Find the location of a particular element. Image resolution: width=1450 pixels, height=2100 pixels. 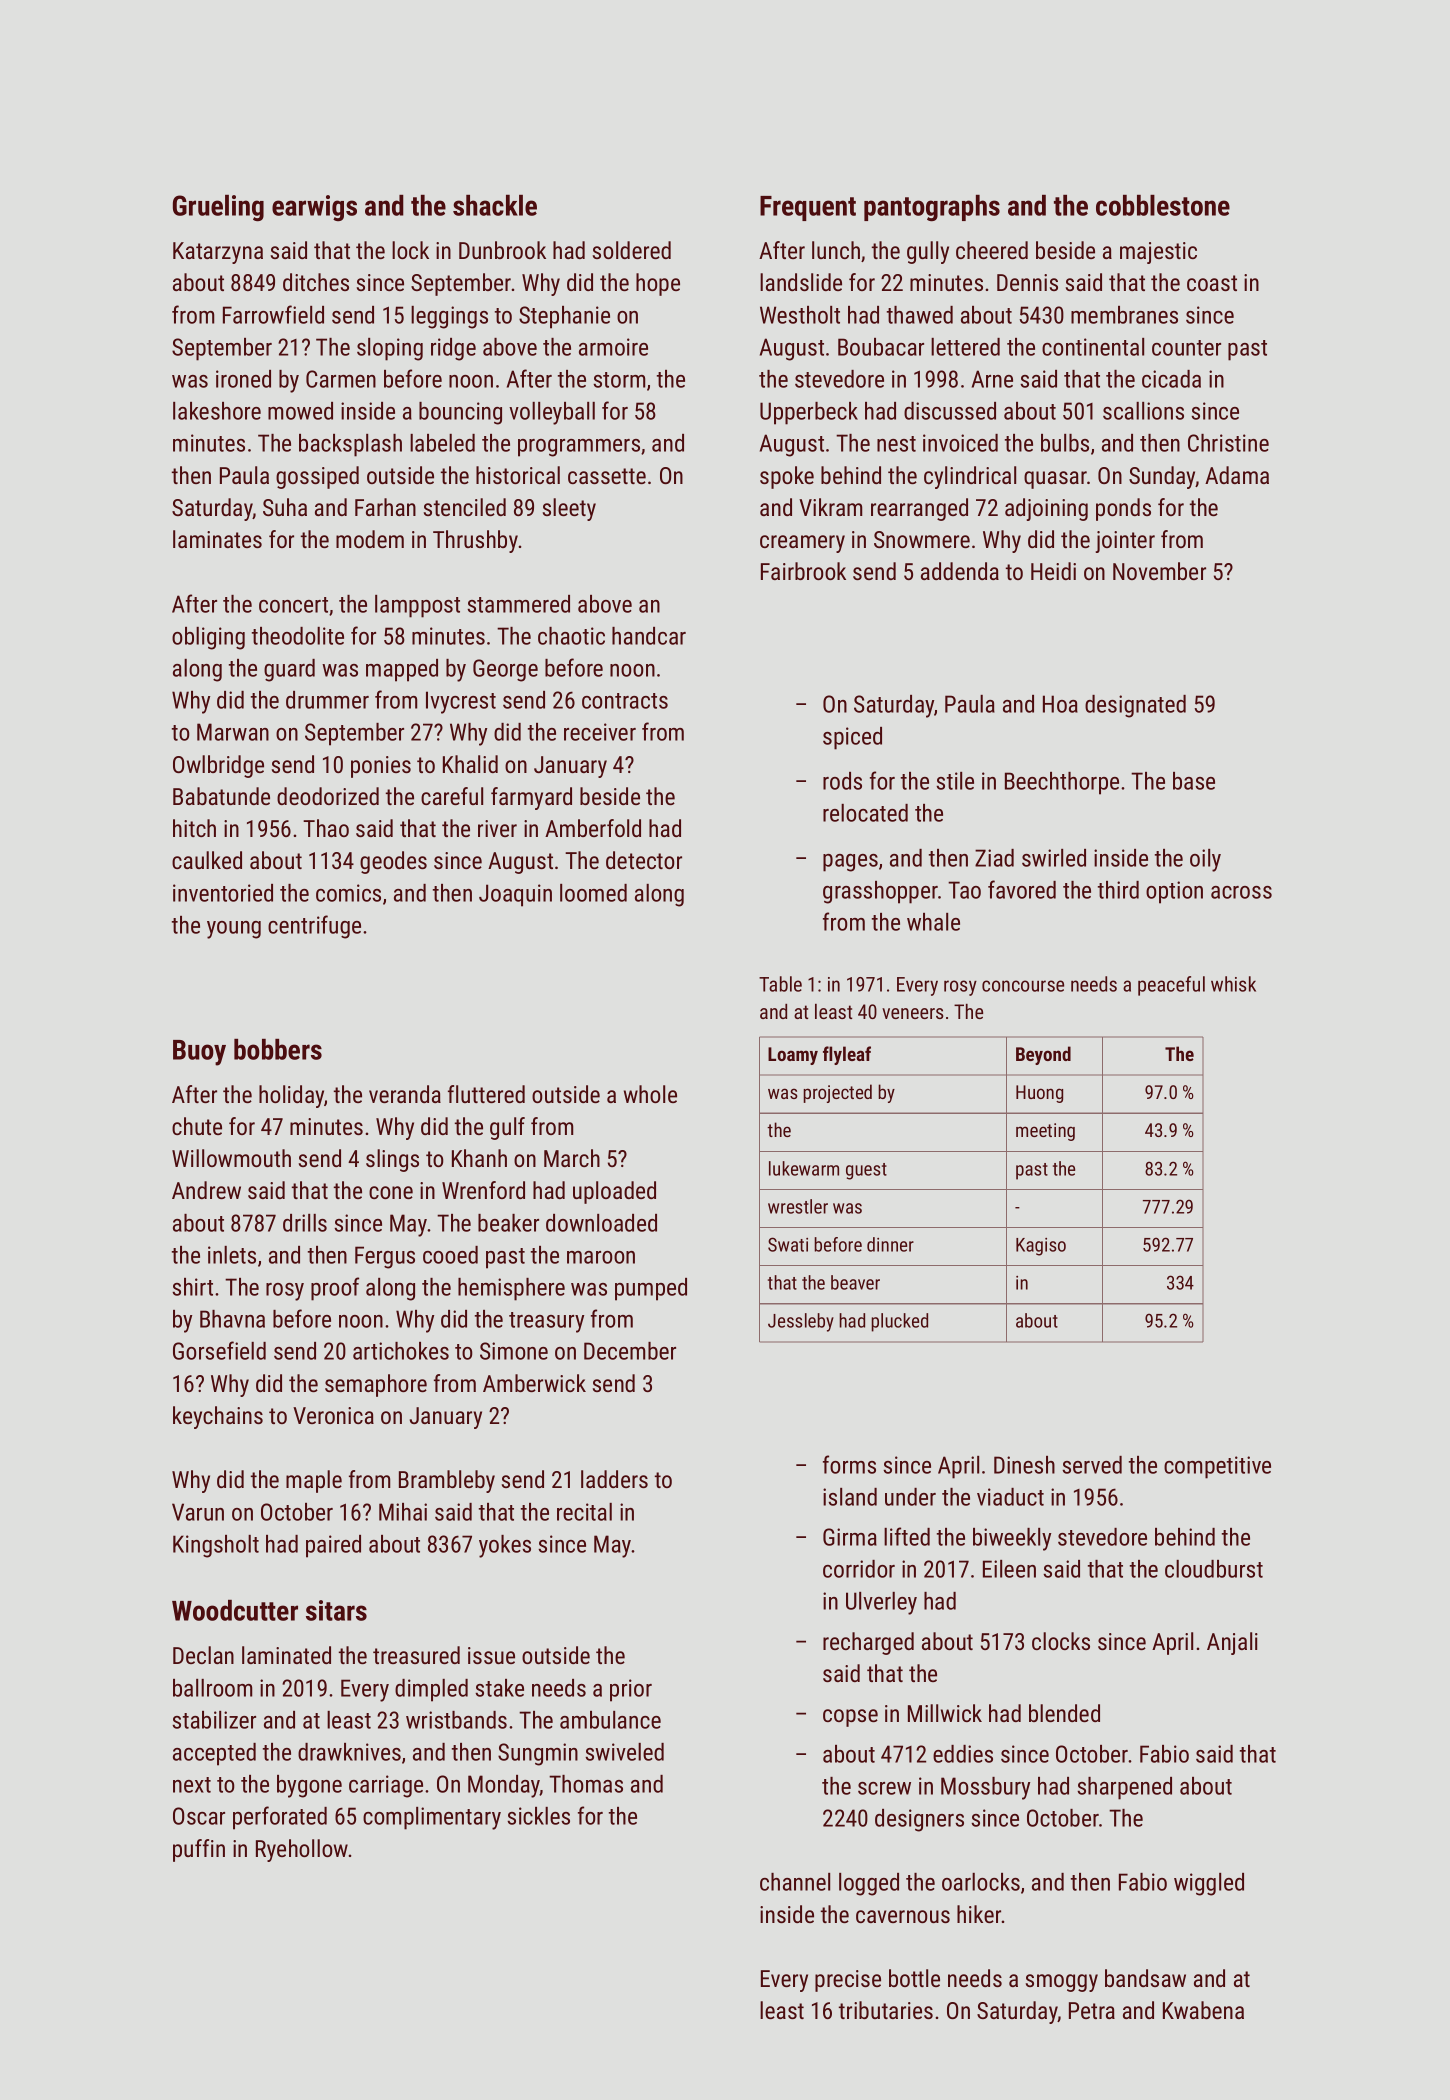

whole is located at coordinates (650, 1094).
